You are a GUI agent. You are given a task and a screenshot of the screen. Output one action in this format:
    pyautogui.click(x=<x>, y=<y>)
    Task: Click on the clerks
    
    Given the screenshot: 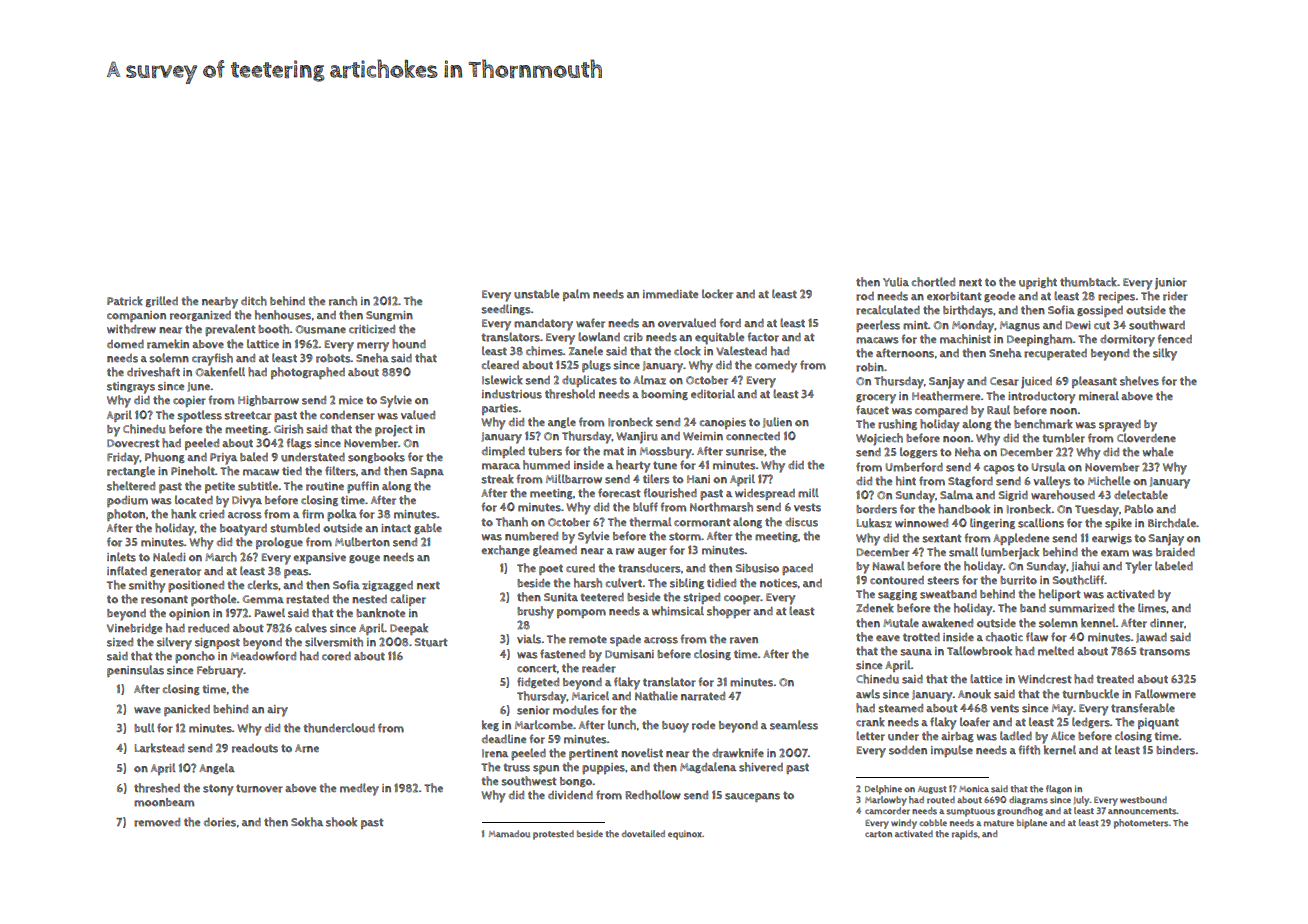 What is the action you would take?
    pyautogui.click(x=263, y=585)
